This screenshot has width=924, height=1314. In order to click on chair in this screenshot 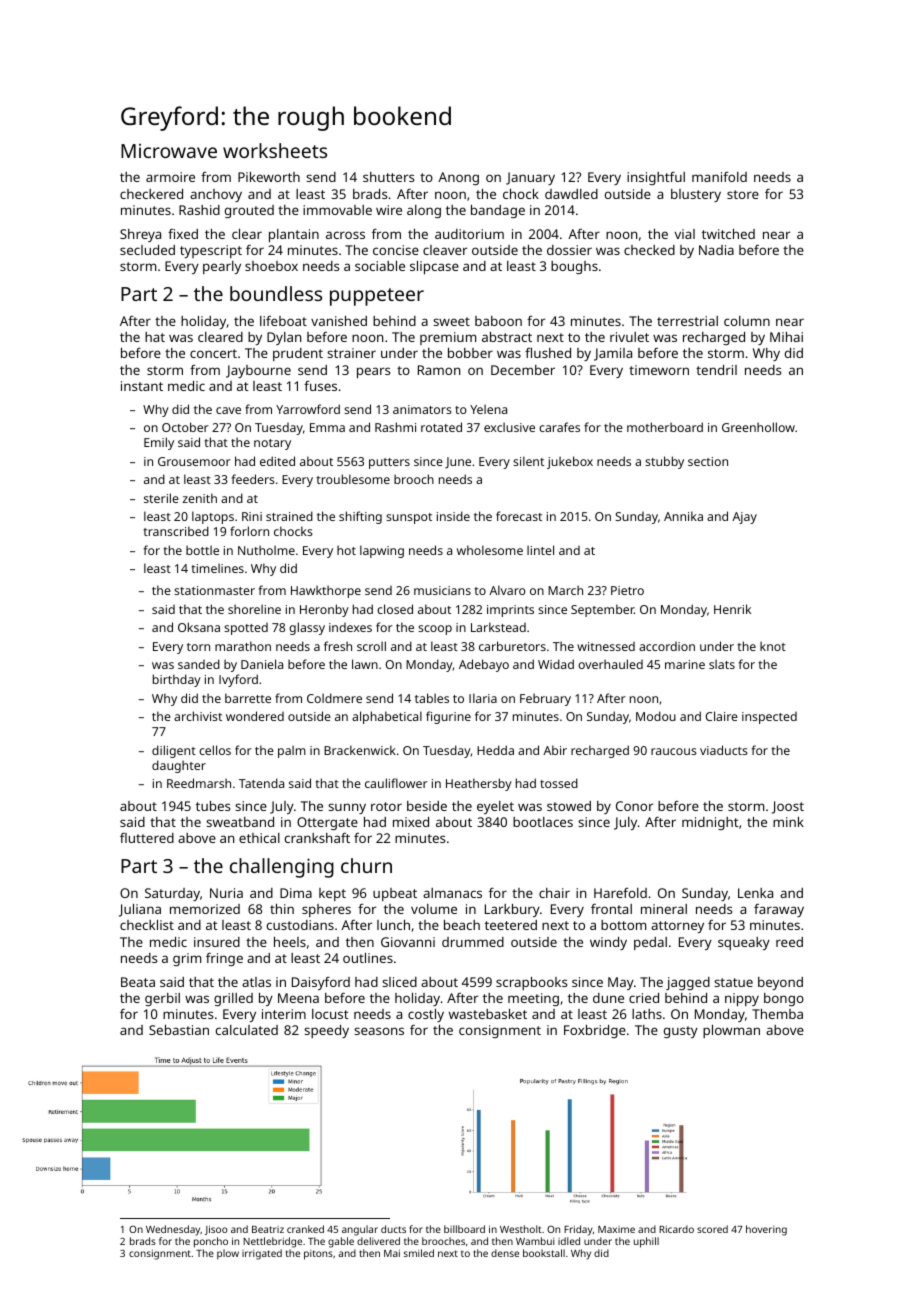, I will do `click(554, 893)`.
